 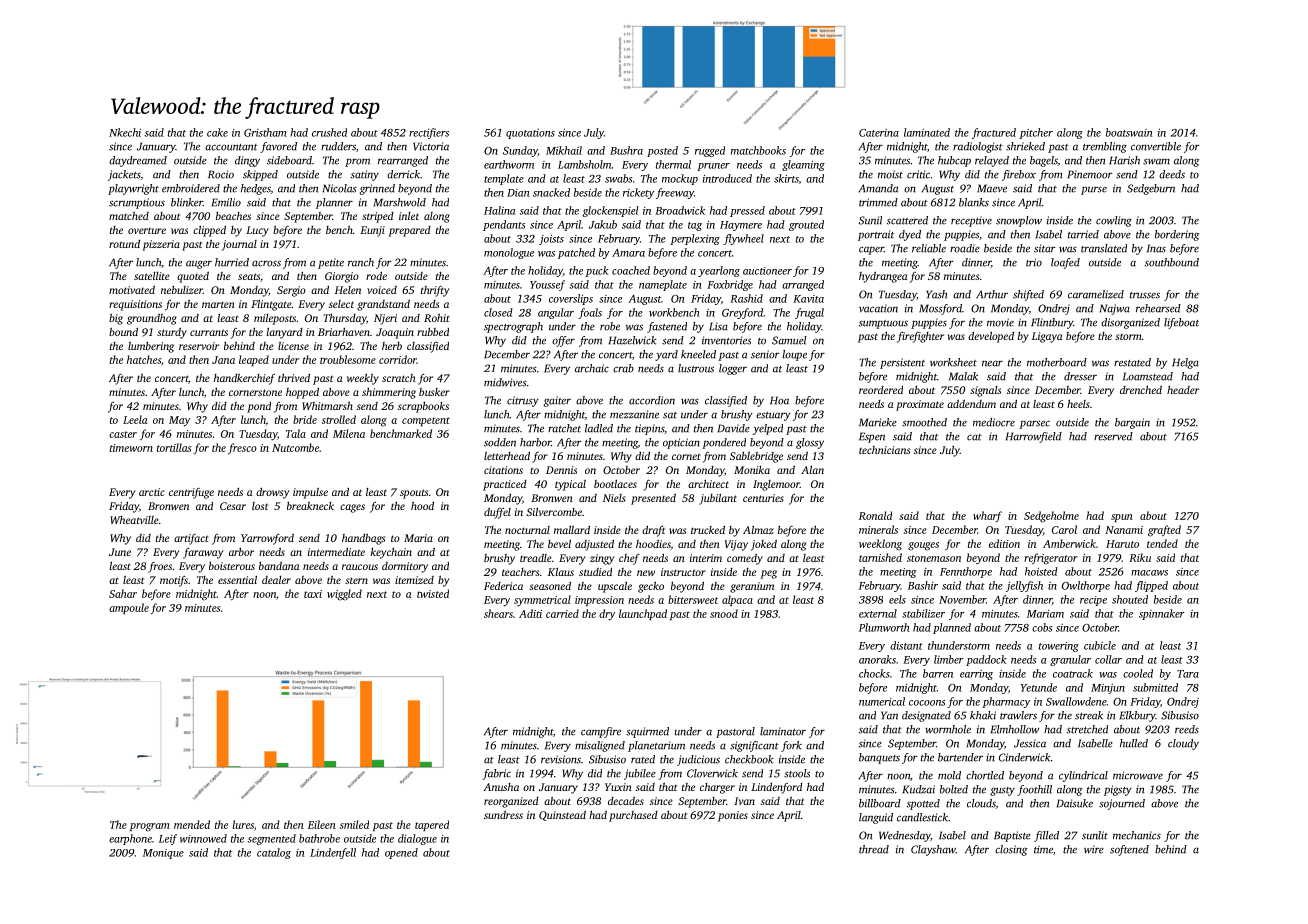 I want to click on snacked, so click(x=551, y=192).
